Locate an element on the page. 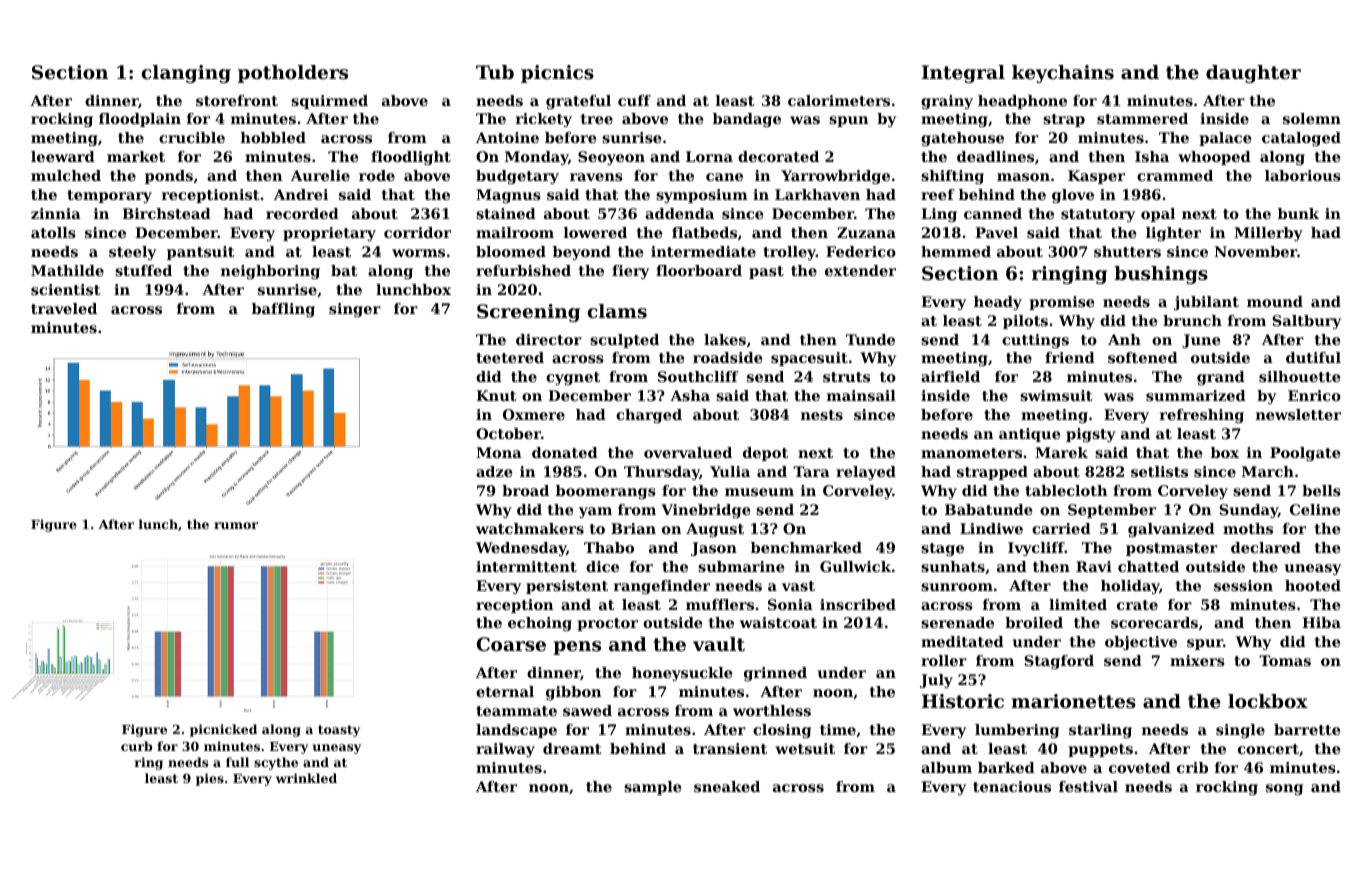  rumor is located at coordinates (236, 525).
